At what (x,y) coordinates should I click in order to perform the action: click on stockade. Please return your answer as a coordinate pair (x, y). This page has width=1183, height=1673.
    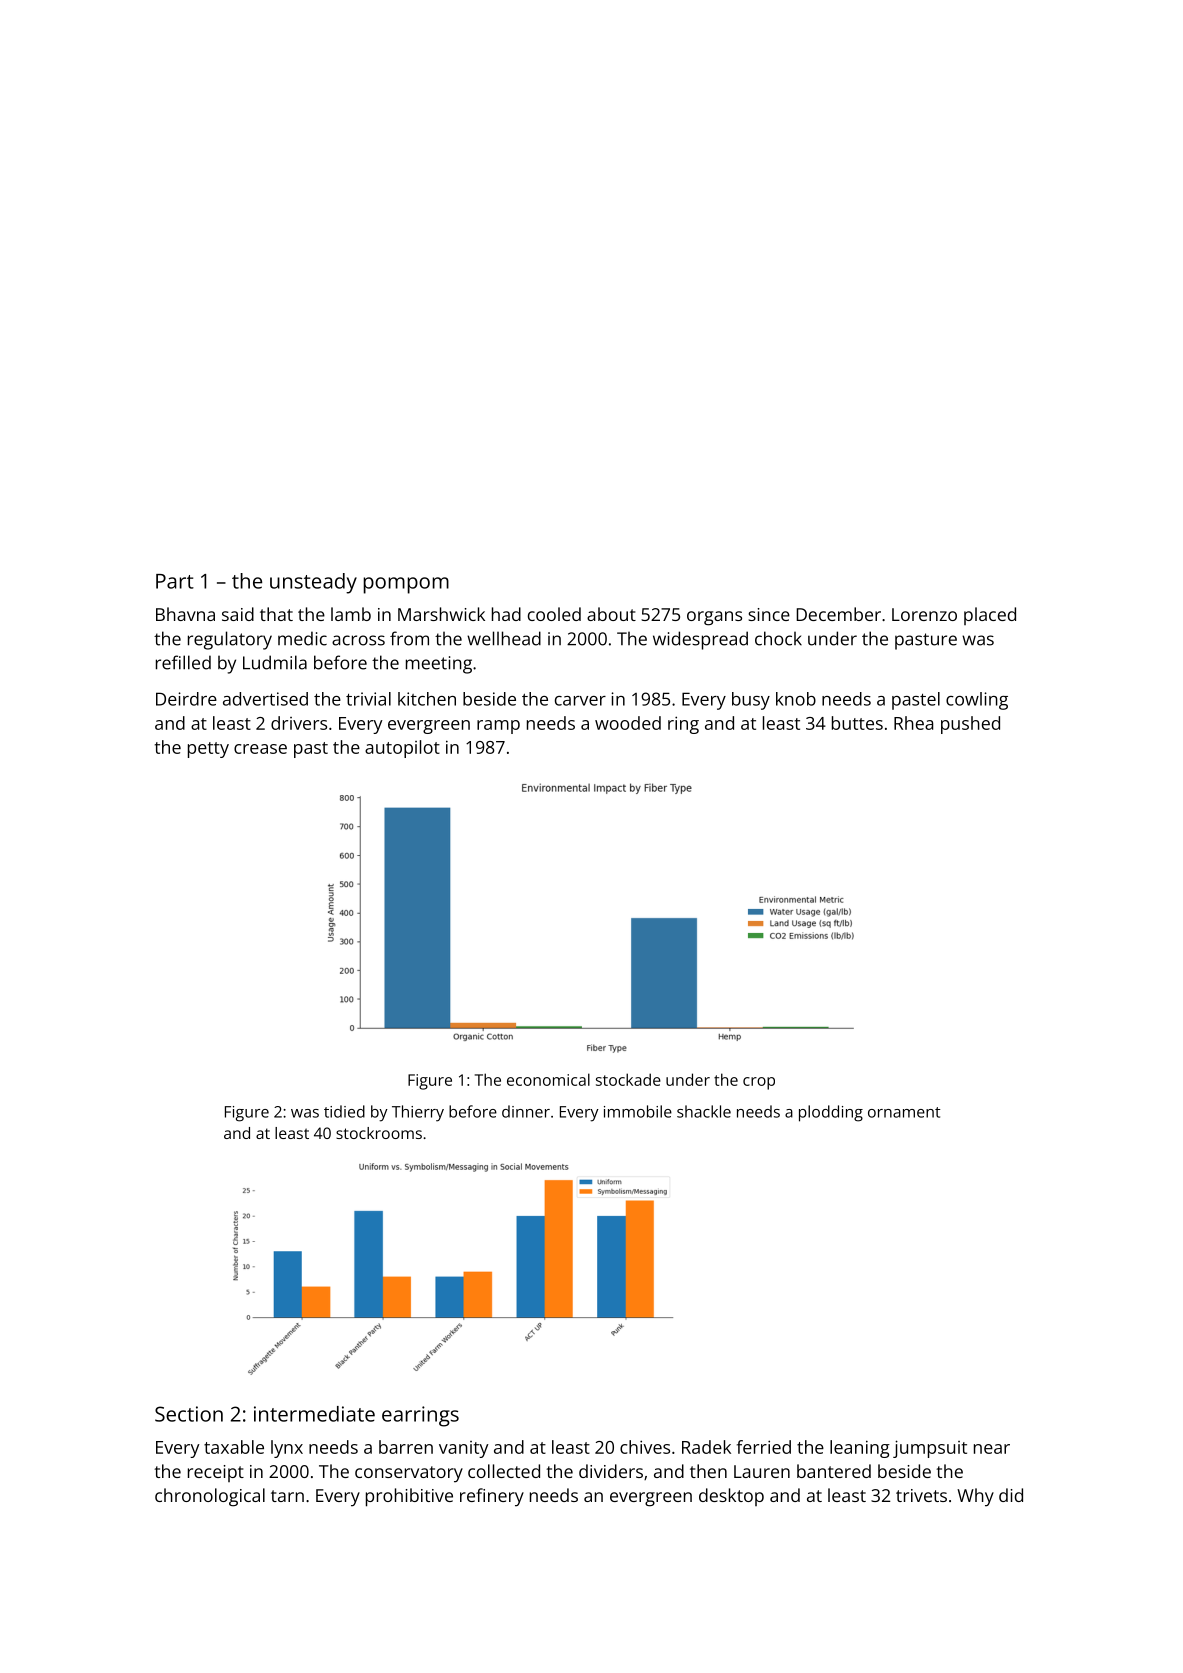
    Looking at the image, I should click on (628, 1079).
